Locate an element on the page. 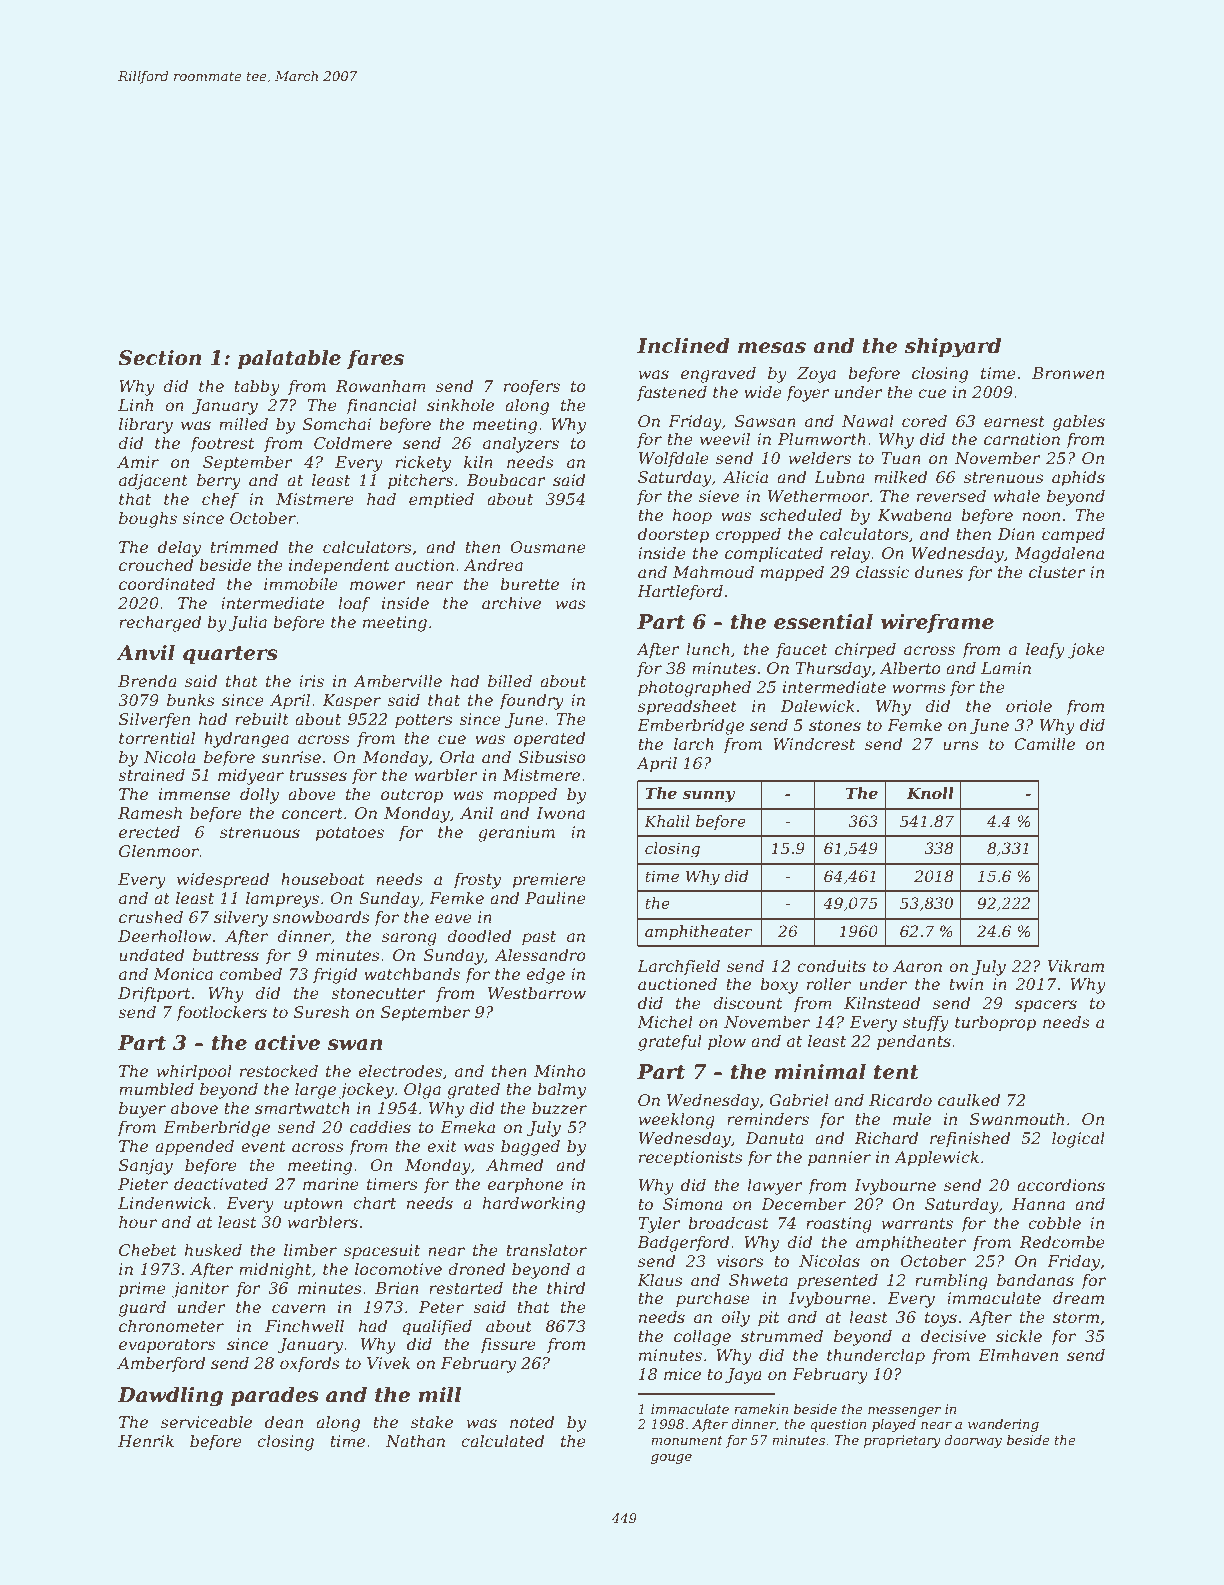 This page has height=1585, width=1224. fares is located at coordinates (375, 359).
